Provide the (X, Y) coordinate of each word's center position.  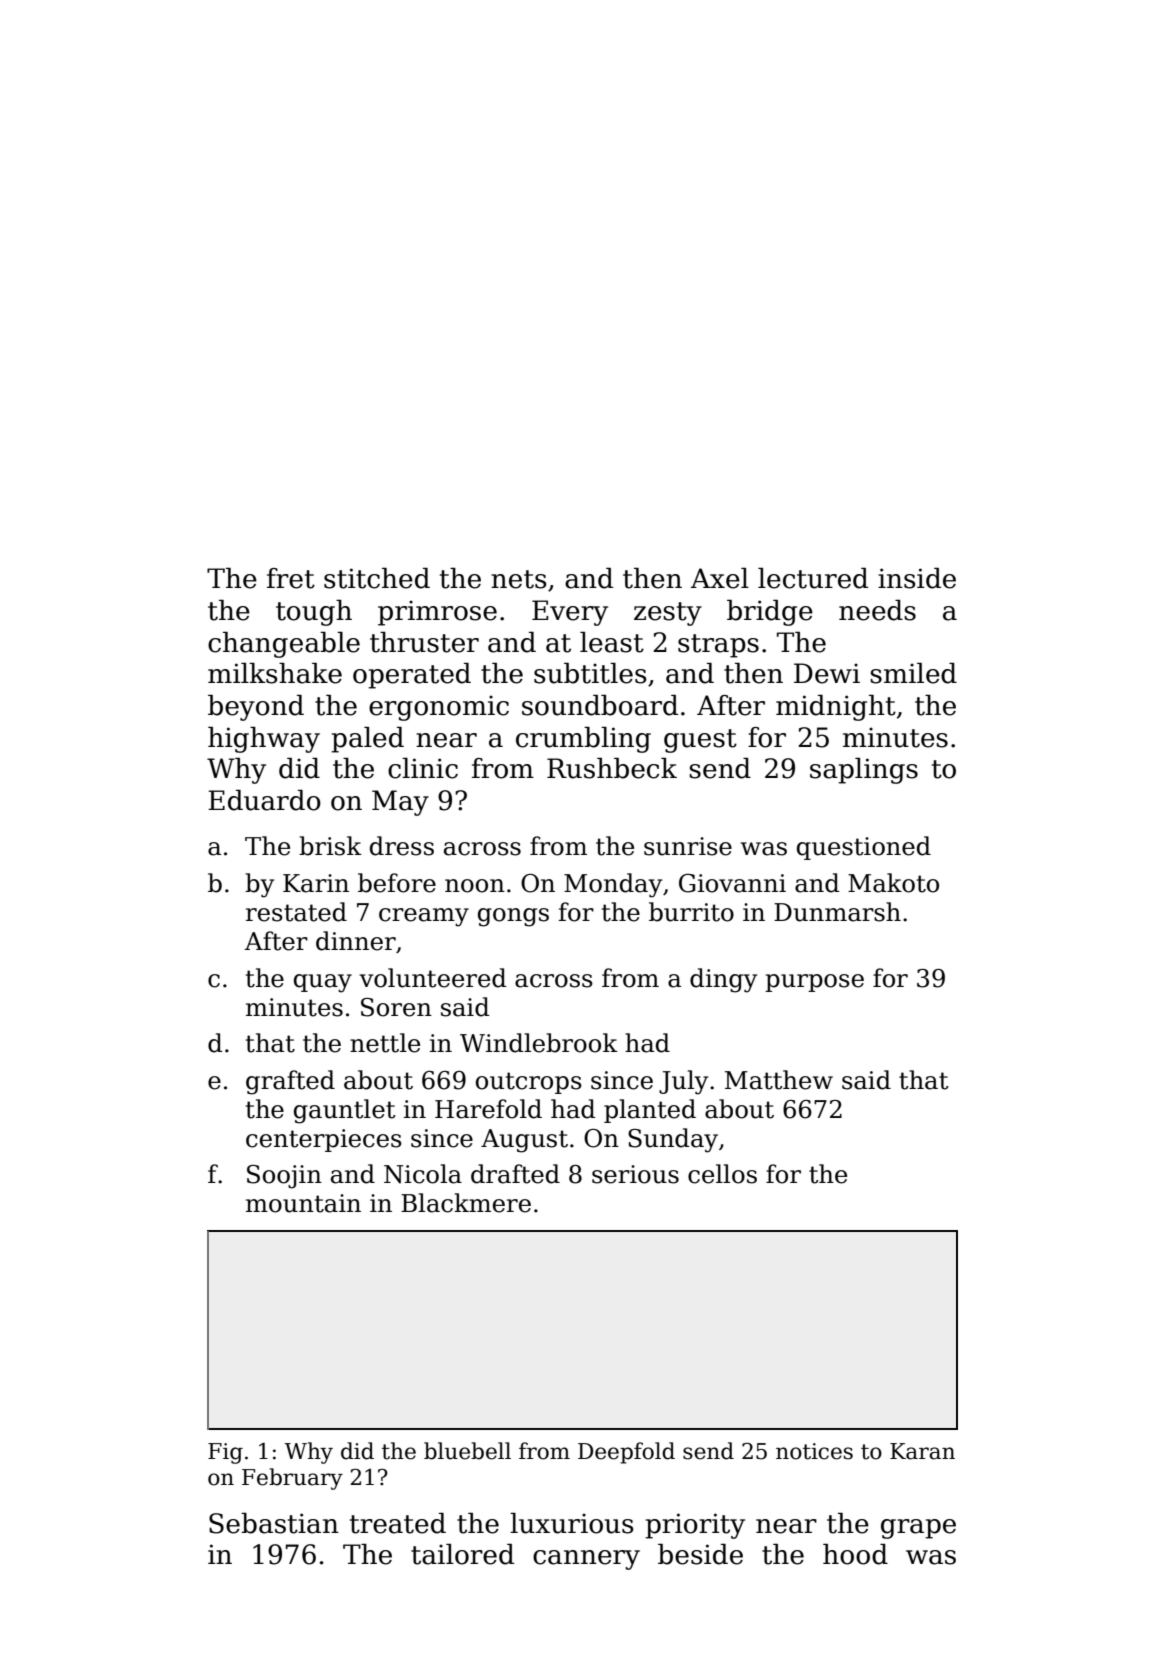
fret (291, 578)
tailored (462, 1554)
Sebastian (274, 1523)
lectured (813, 578)
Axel (719, 578)
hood (855, 1554)
